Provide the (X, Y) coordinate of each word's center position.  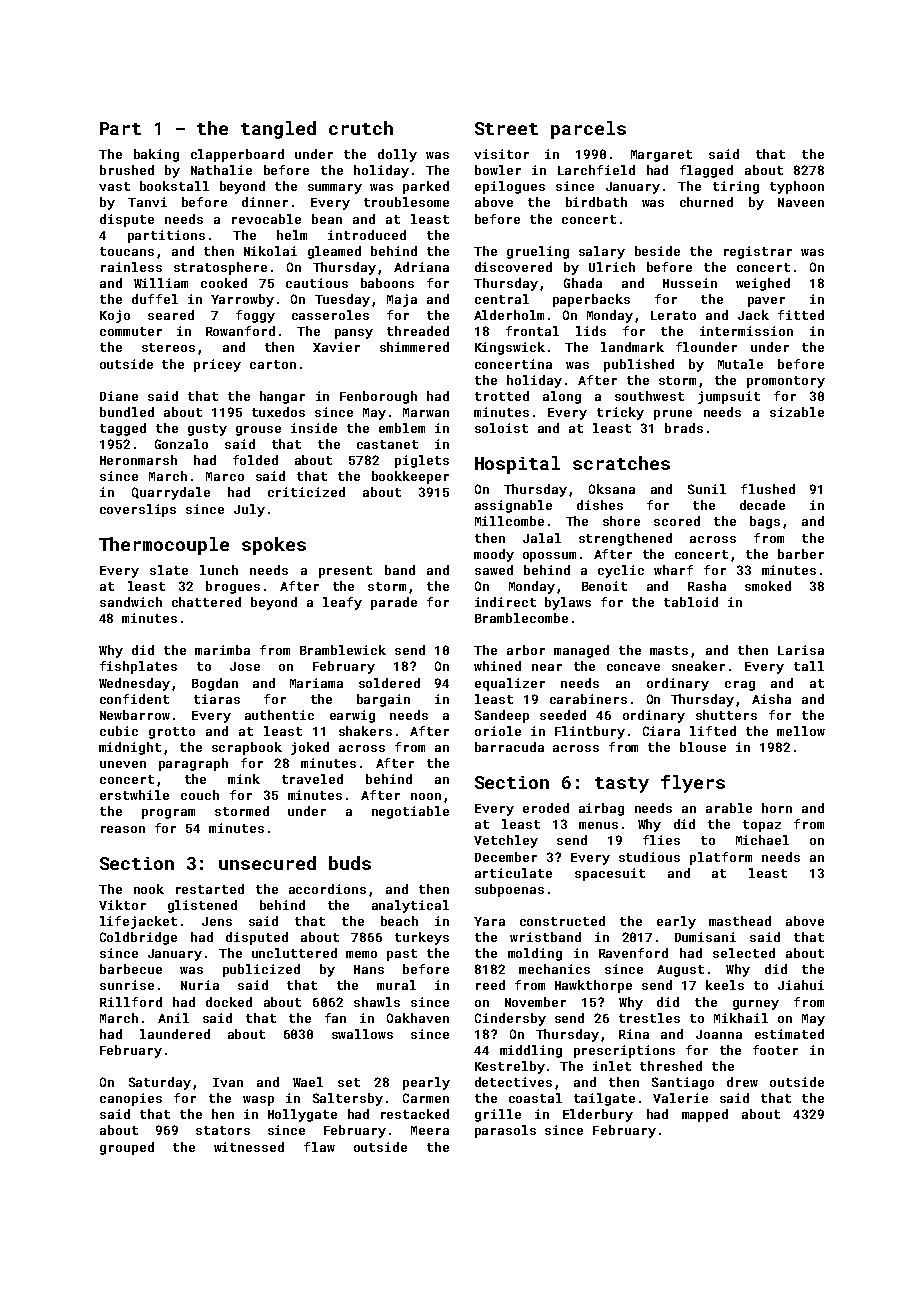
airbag (601, 809)
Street (506, 128)
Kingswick (510, 348)
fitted (801, 315)
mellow (801, 731)
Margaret (661, 156)
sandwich (131, 602)
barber (801, 554)
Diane (119, 396)
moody (494, 555)
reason (123, 829)
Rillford (131, 1002)
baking (156, 155)
